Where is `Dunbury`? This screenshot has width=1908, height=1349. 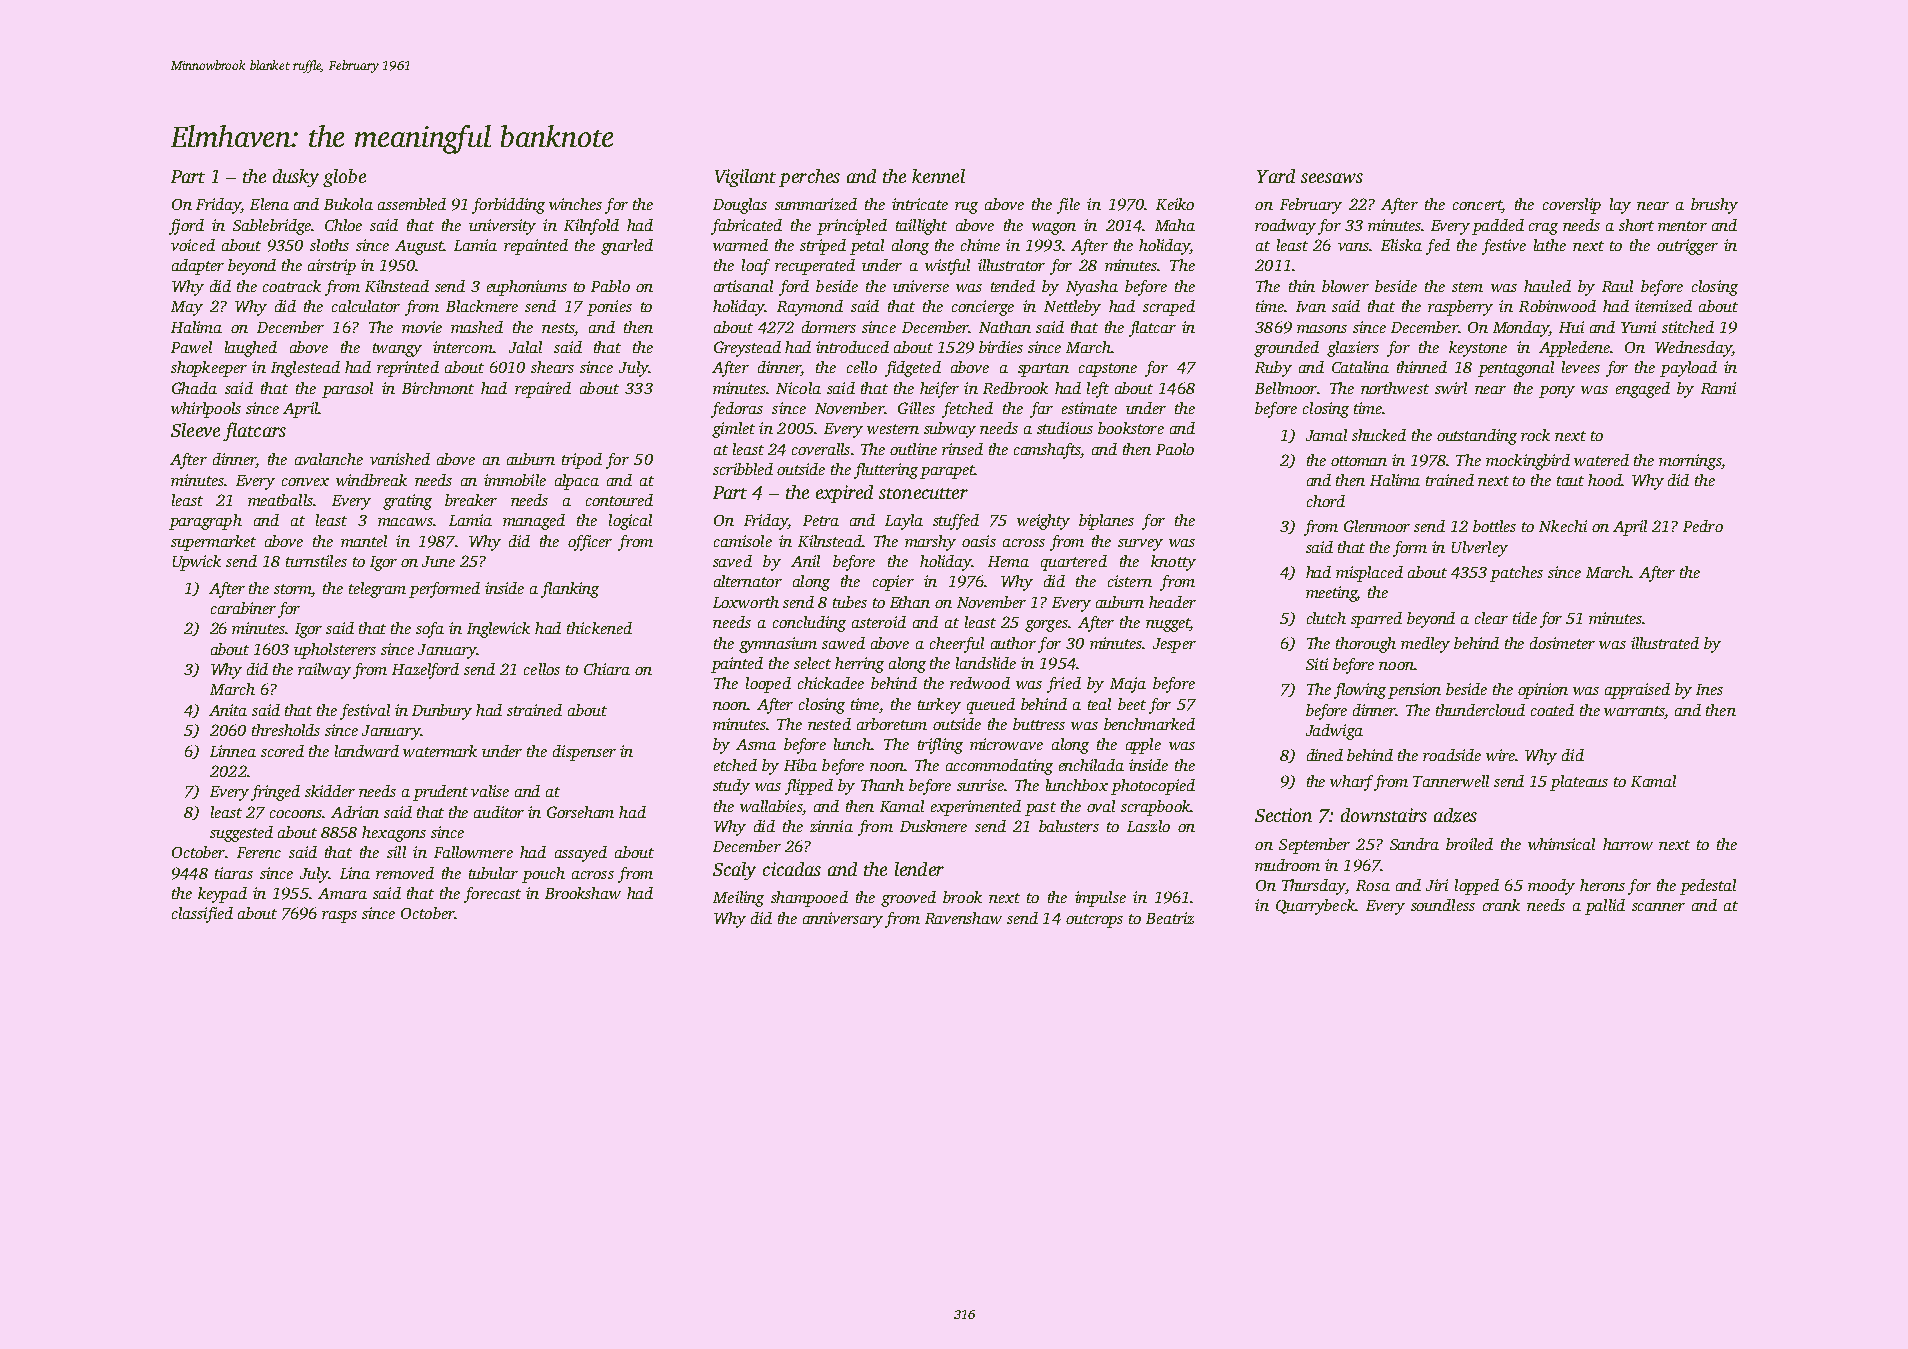 Dunbury is located at coordinates (442, 712).
